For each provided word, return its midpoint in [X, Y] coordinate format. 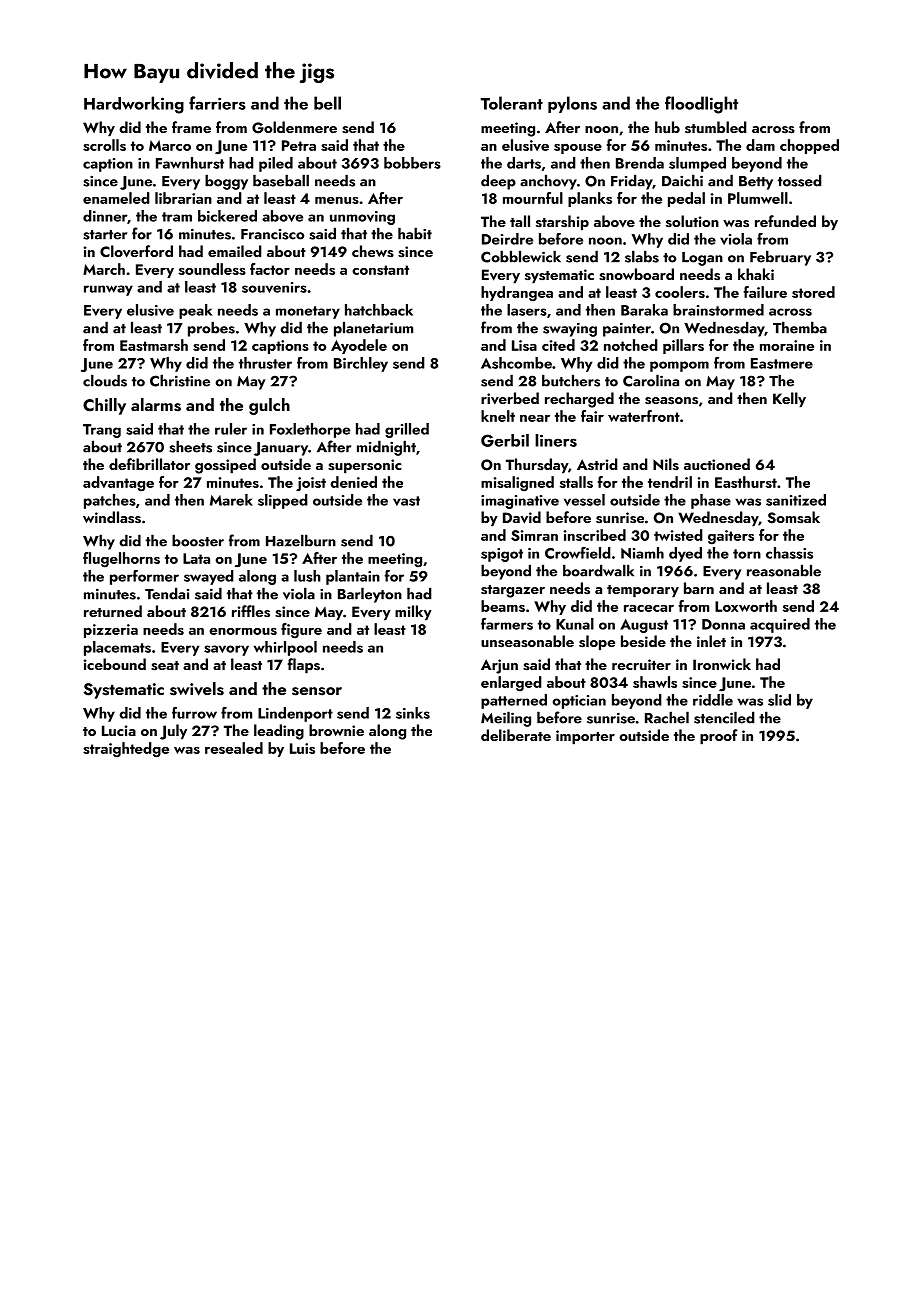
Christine [180, 380]
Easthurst [746, 482]
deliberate [516, 735]
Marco [170, 145]
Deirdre [507, 239]
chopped [809, 146]
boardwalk [598, 570]
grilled [407, 430]
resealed [234, 748]
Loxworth [746, 606]
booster [198, 540]
